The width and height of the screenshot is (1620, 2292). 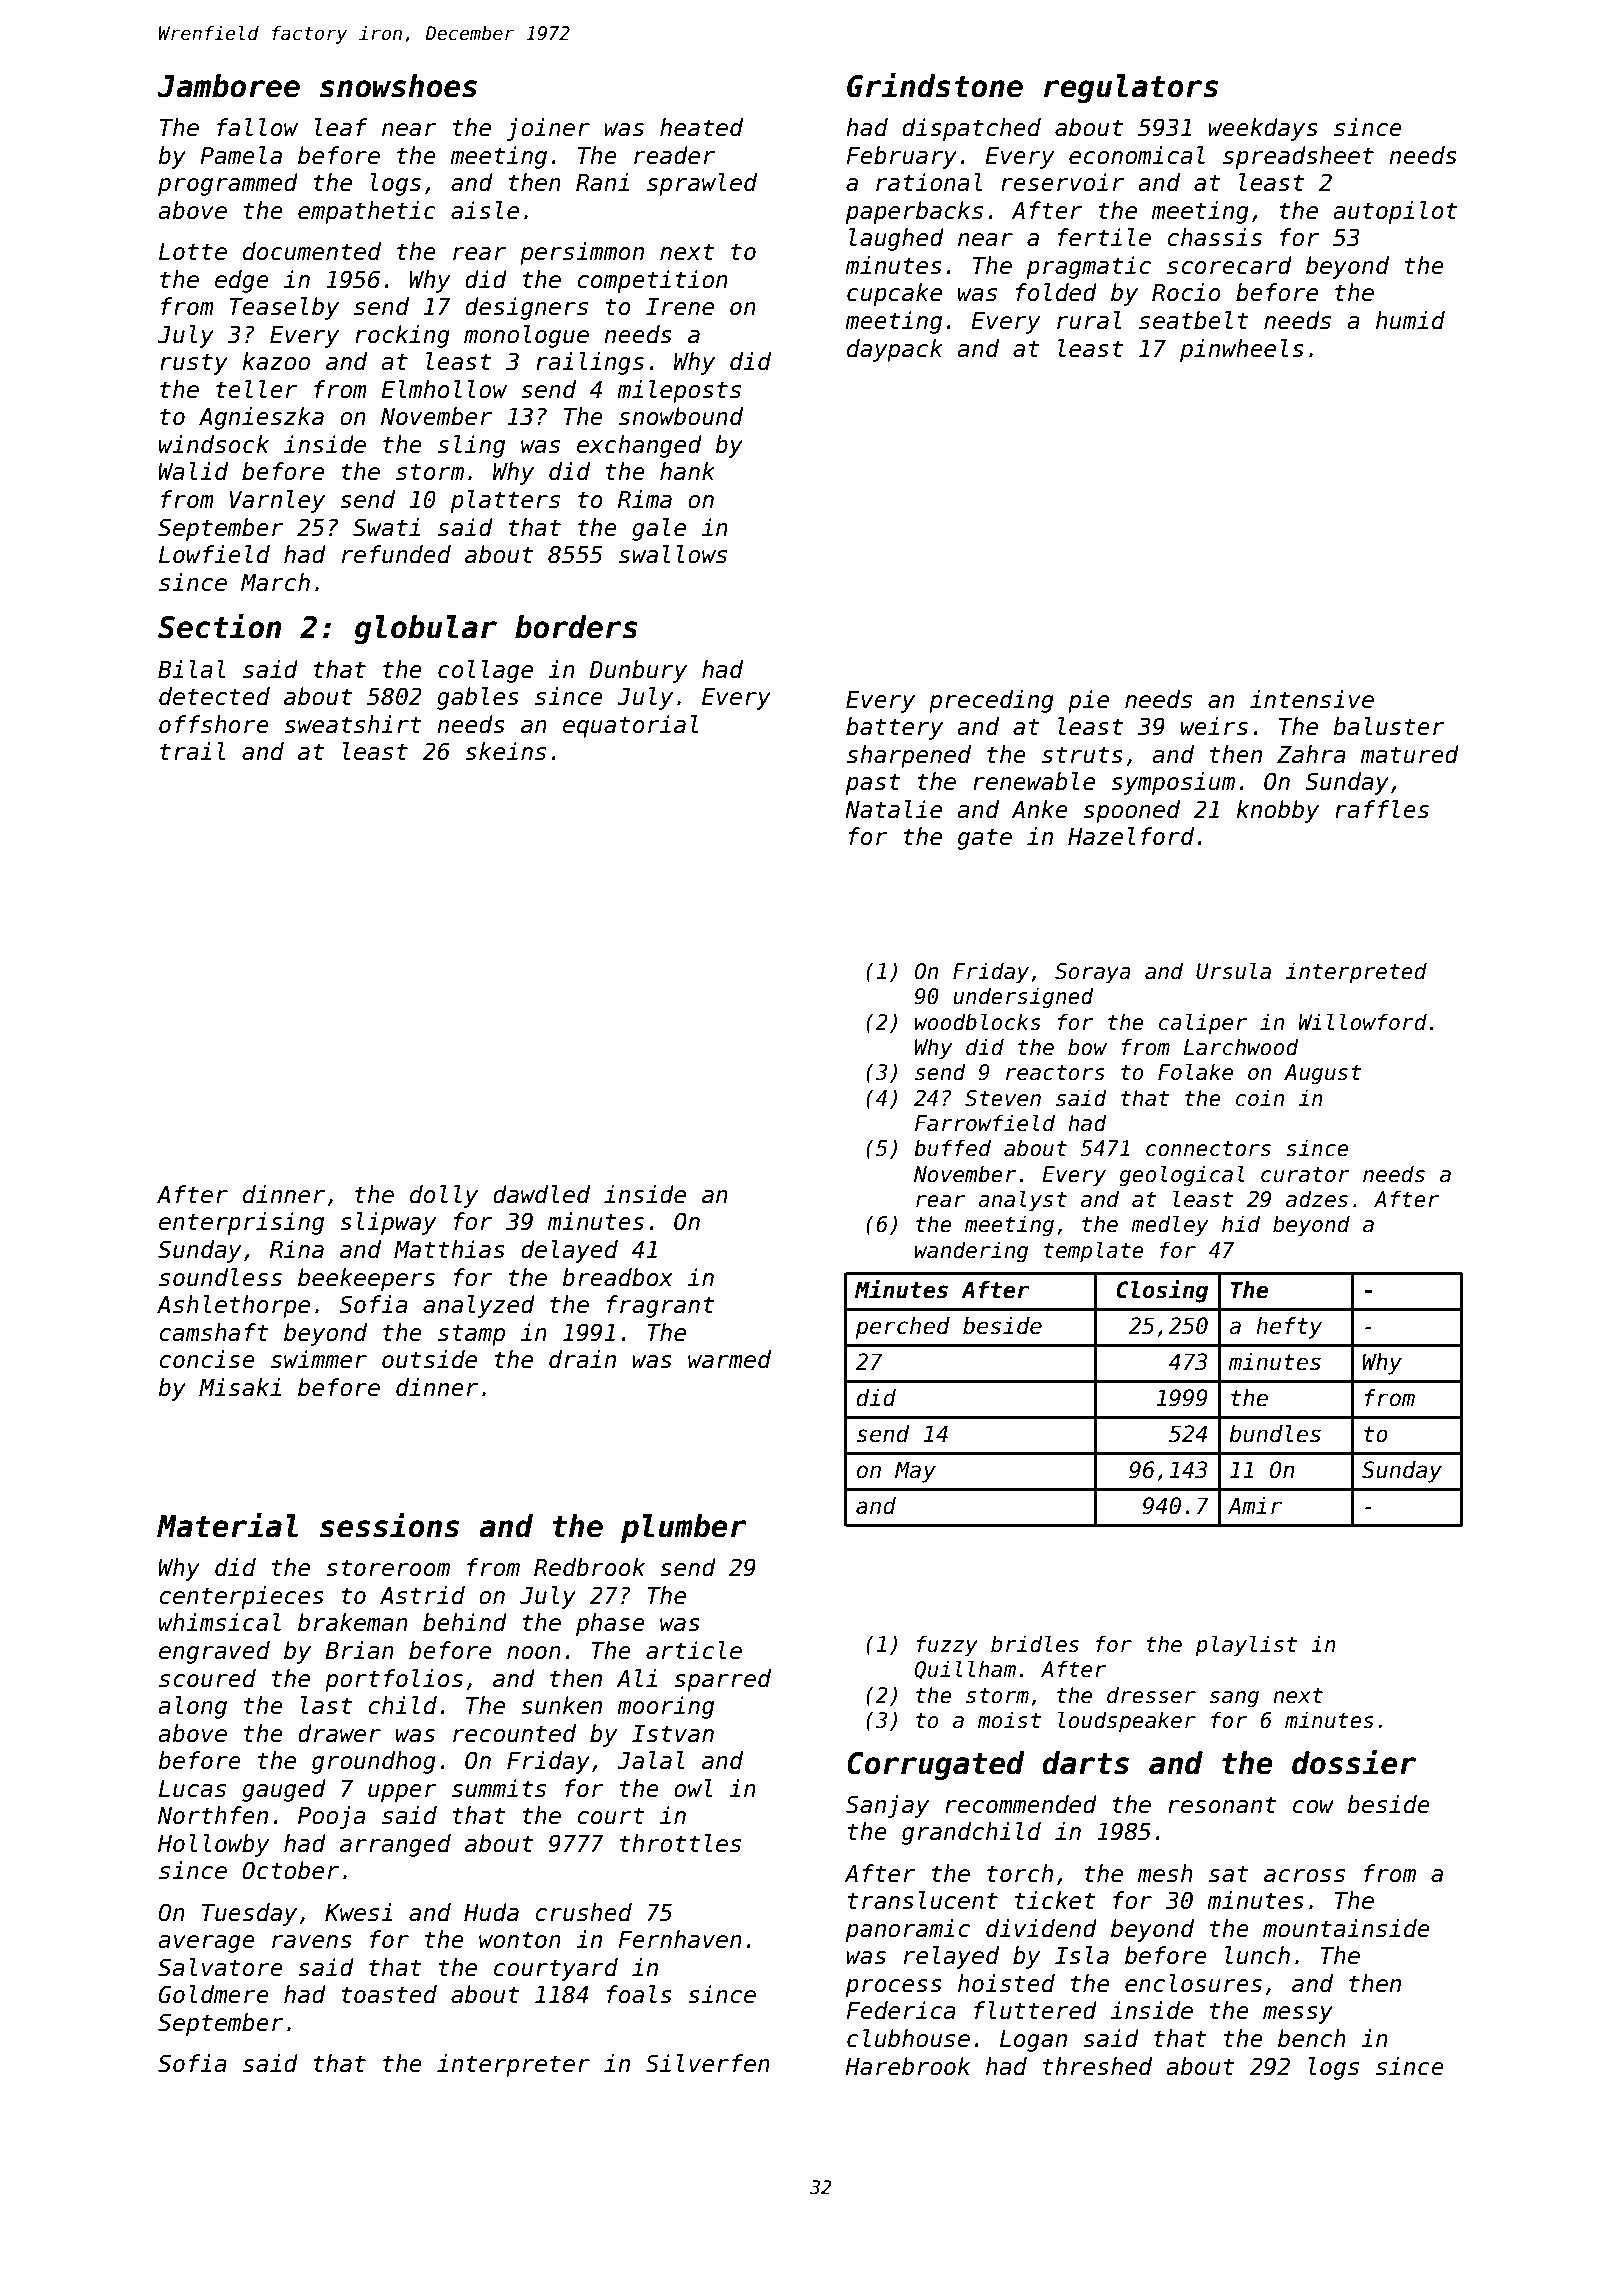 I want to click on programmed, so click(x=228, y=184).
